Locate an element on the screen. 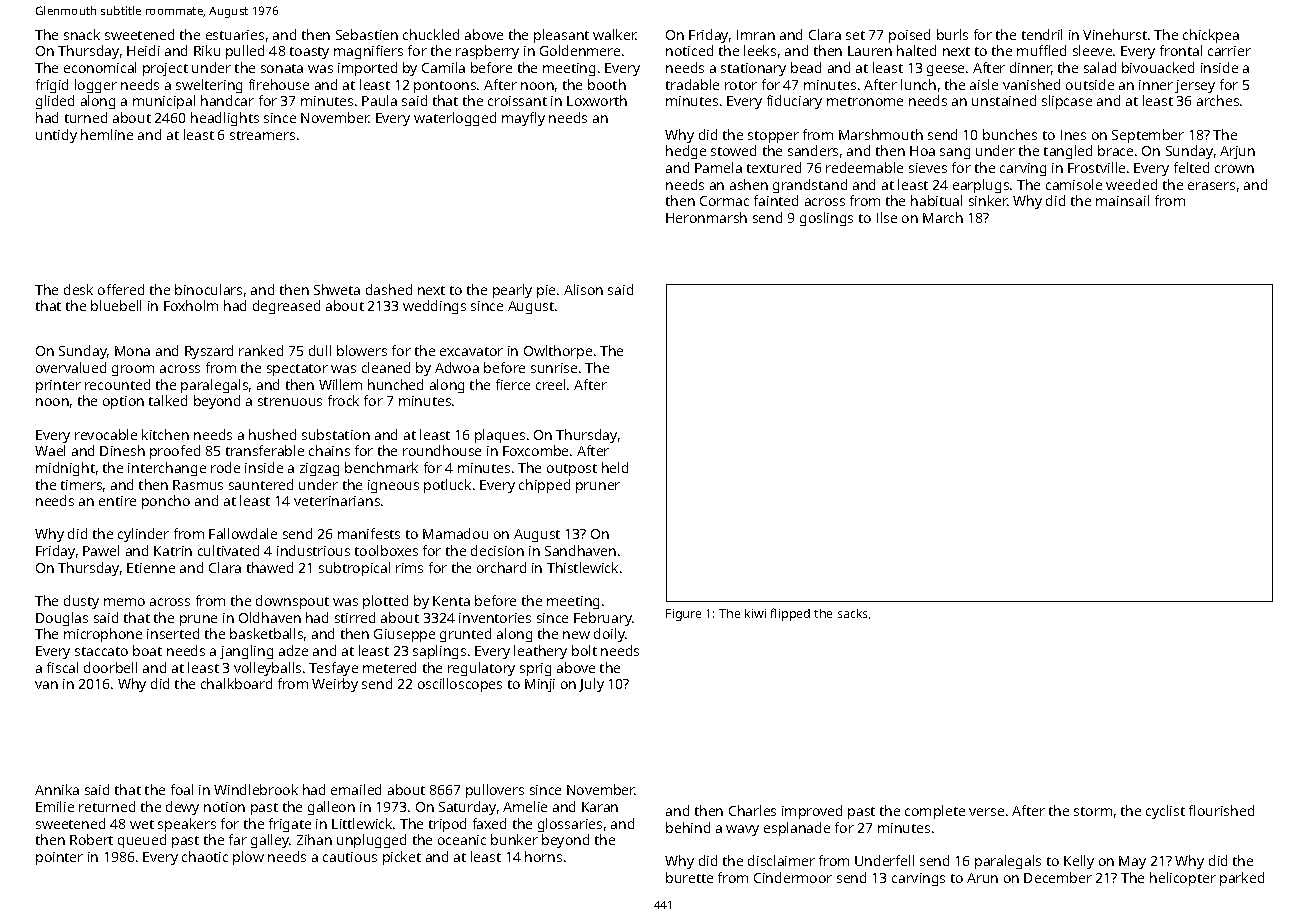 The image size is (1308, 924). tendril is located at coordinates (1042, 34).
